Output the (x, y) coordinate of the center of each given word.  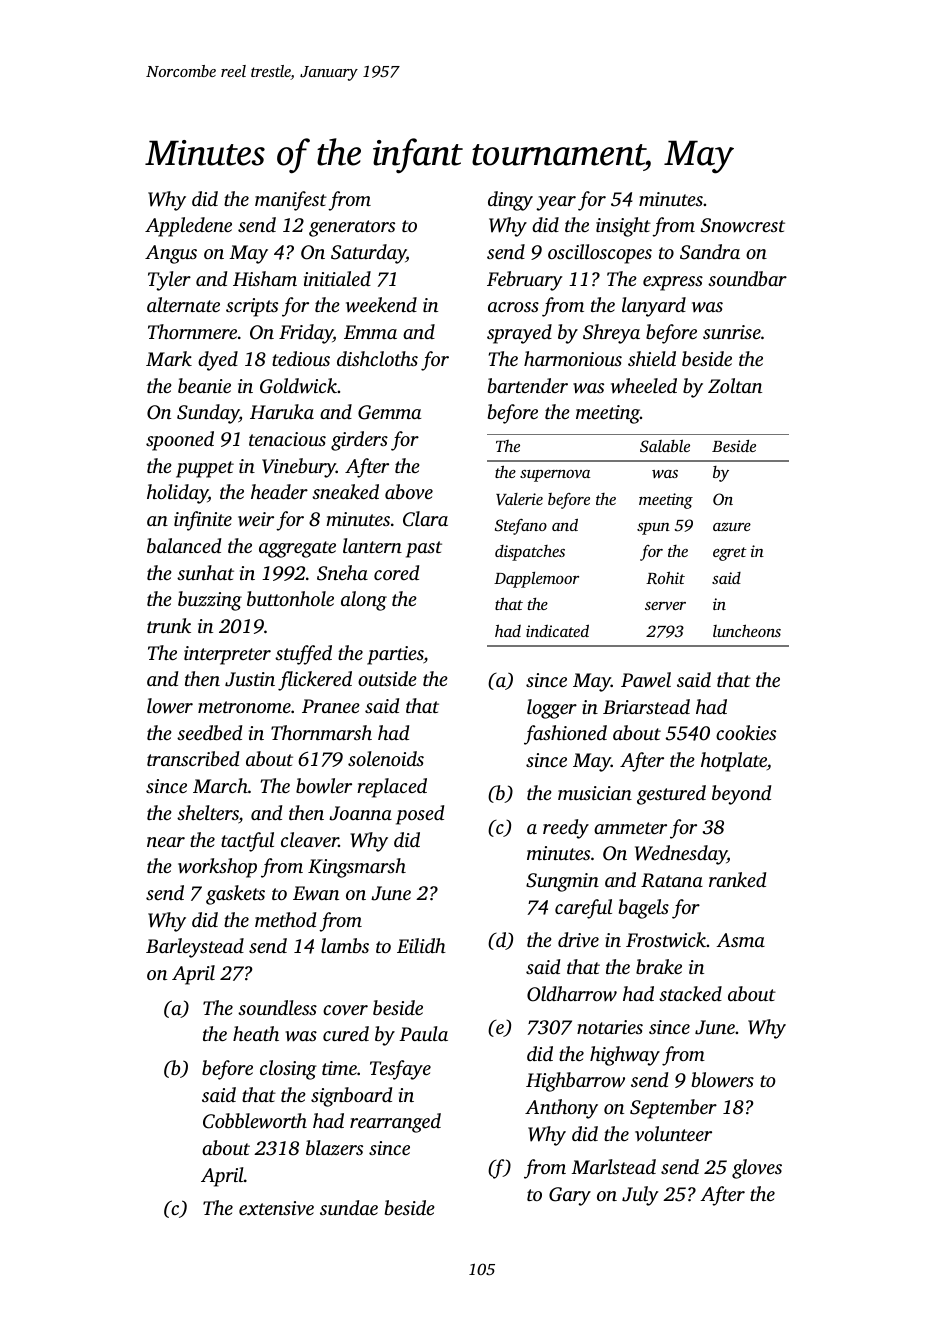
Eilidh (421, 945)
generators (352, 228)
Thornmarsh (321, 732)
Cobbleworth (255, 1121)
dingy (510, 201)
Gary (570, 1196)
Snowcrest (743, 225)
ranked (737, 879)
